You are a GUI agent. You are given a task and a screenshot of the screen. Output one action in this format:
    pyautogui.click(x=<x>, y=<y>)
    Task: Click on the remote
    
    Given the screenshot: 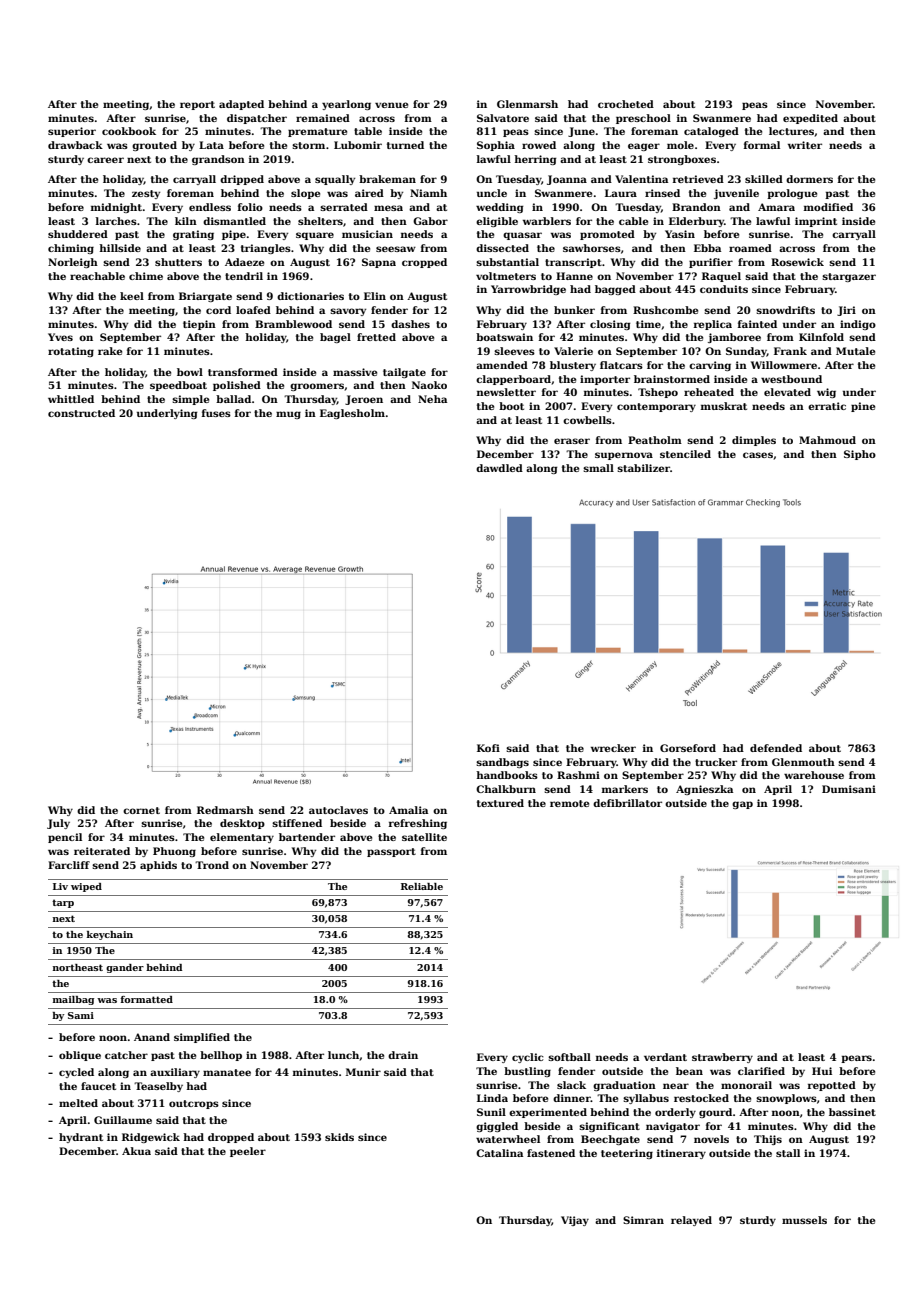 What is the action you would take?
    pyautogui.click(x=569, y=803)
